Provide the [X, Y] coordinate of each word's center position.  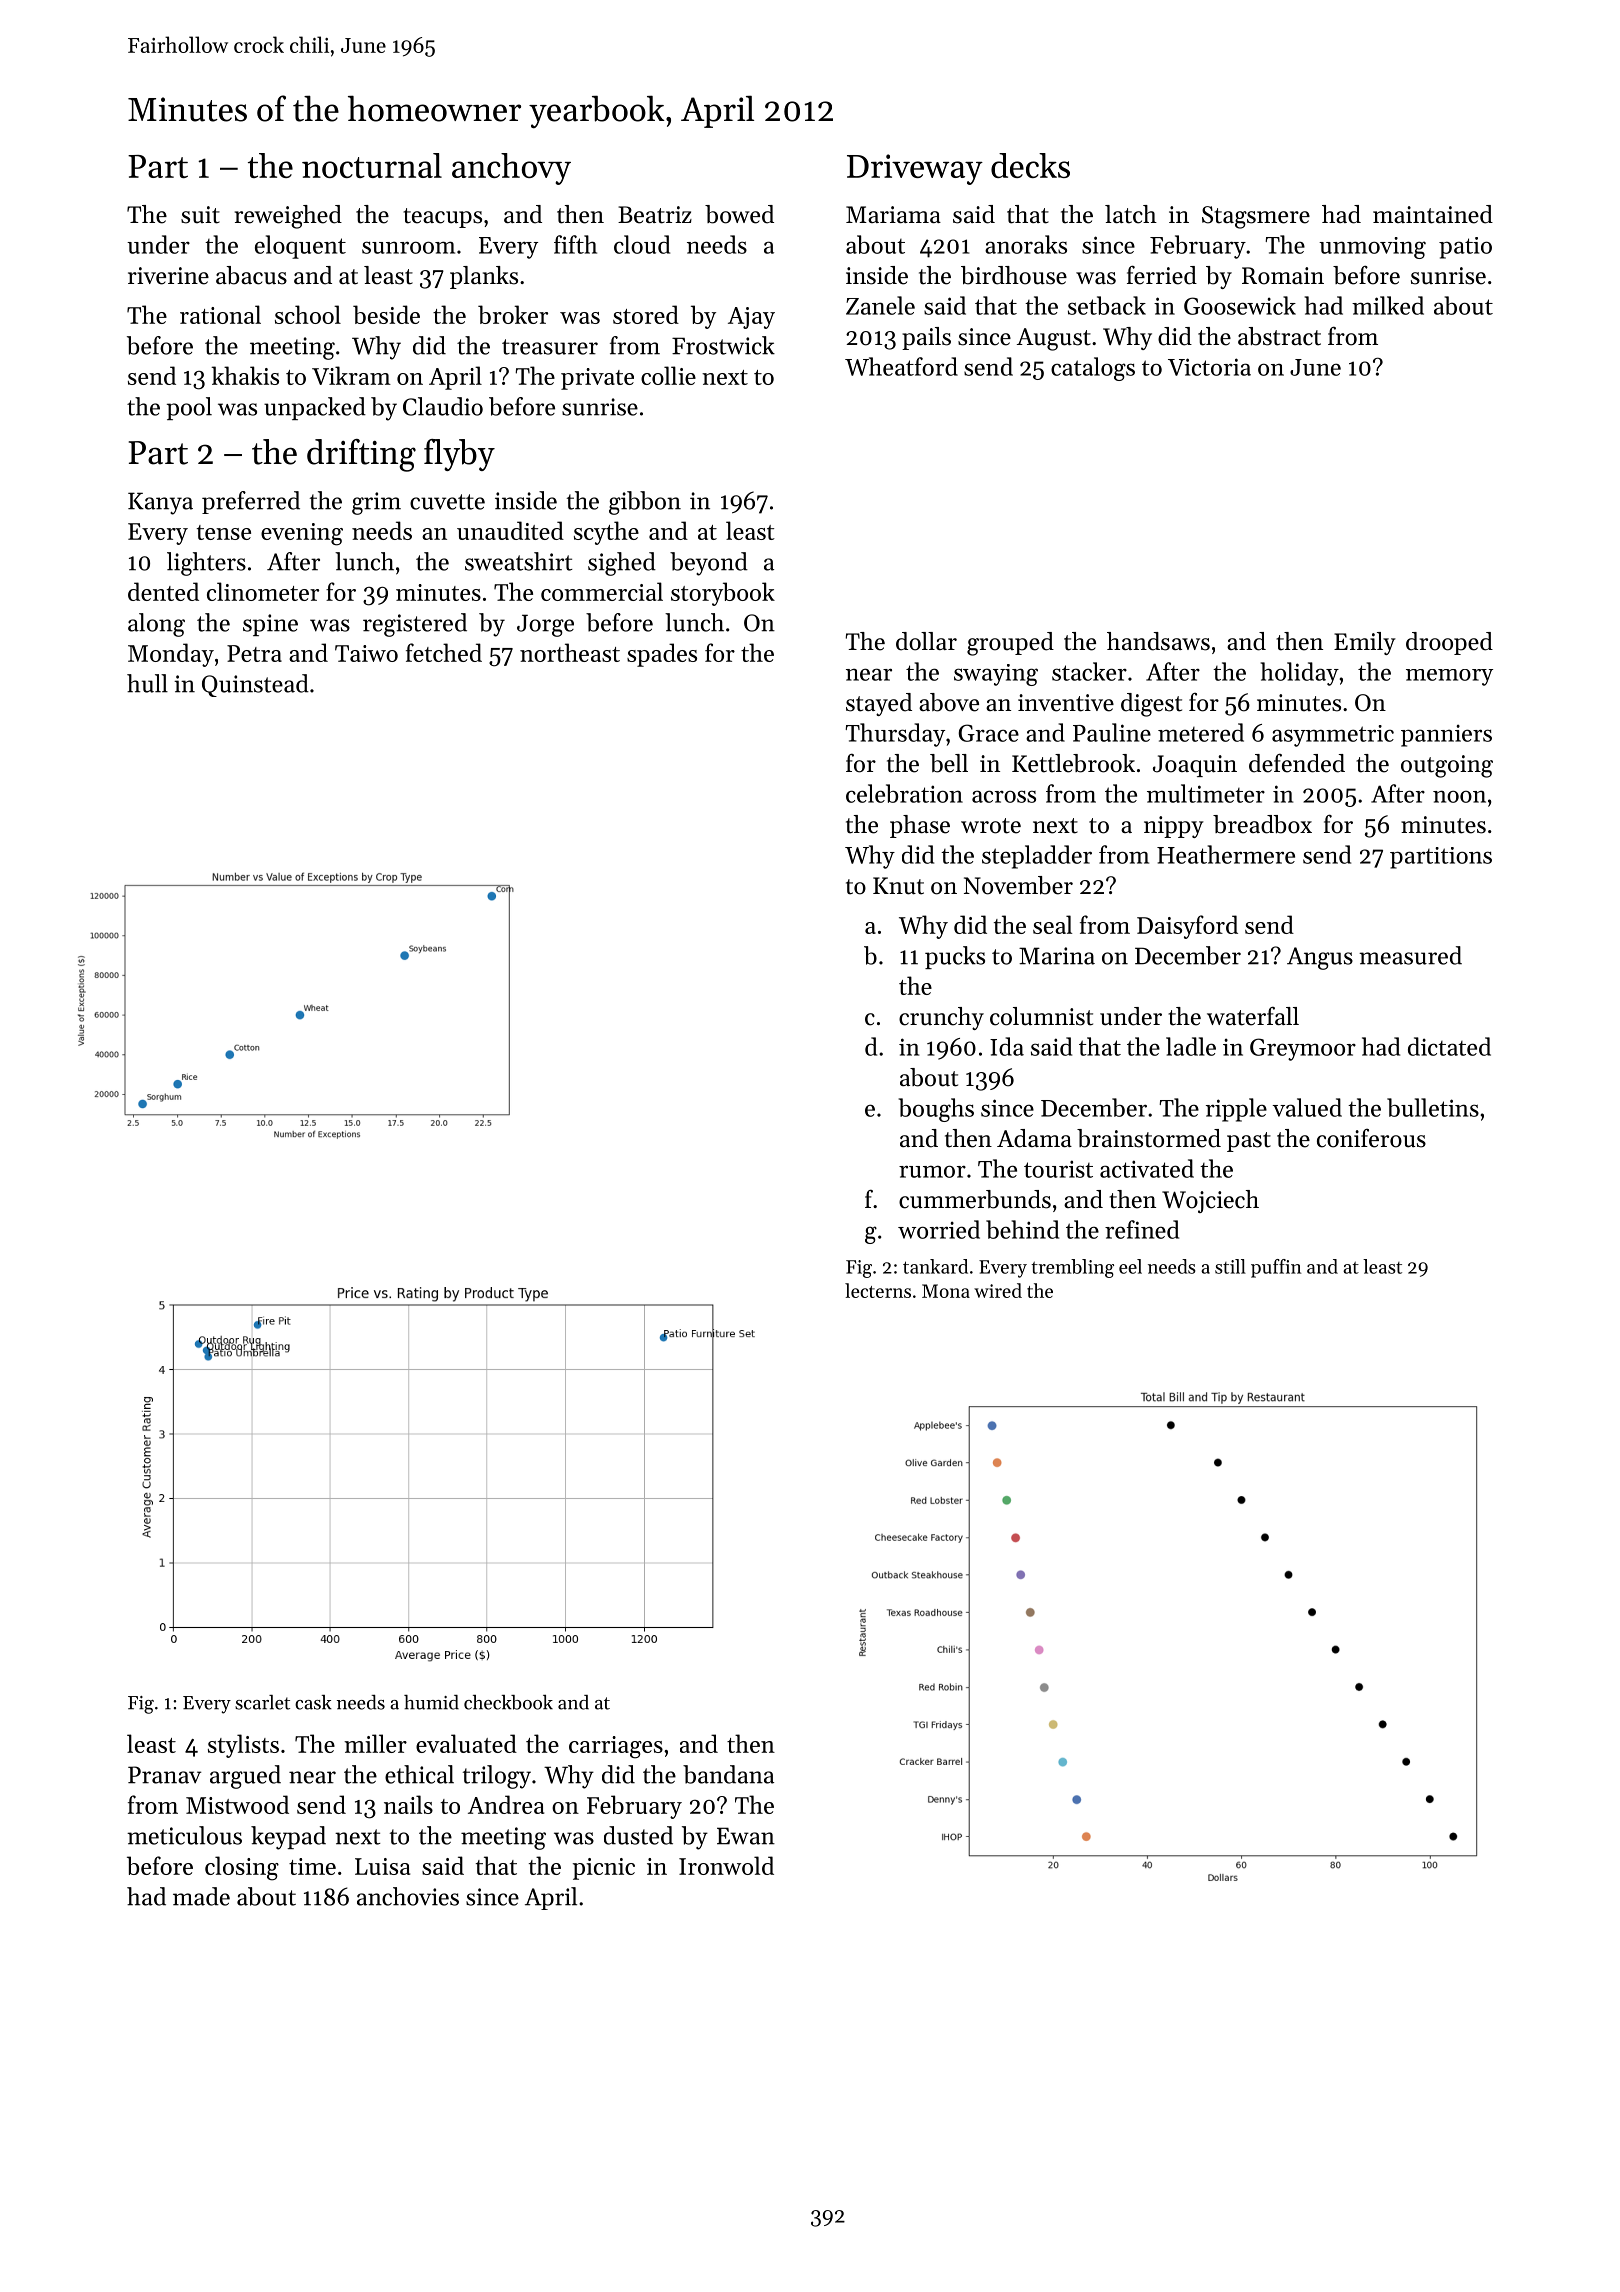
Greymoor [1303, 1049]
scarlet [262, 1702]
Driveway [915, 169]
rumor [932, 1171]
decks [1030, 165]
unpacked [315, 408]
